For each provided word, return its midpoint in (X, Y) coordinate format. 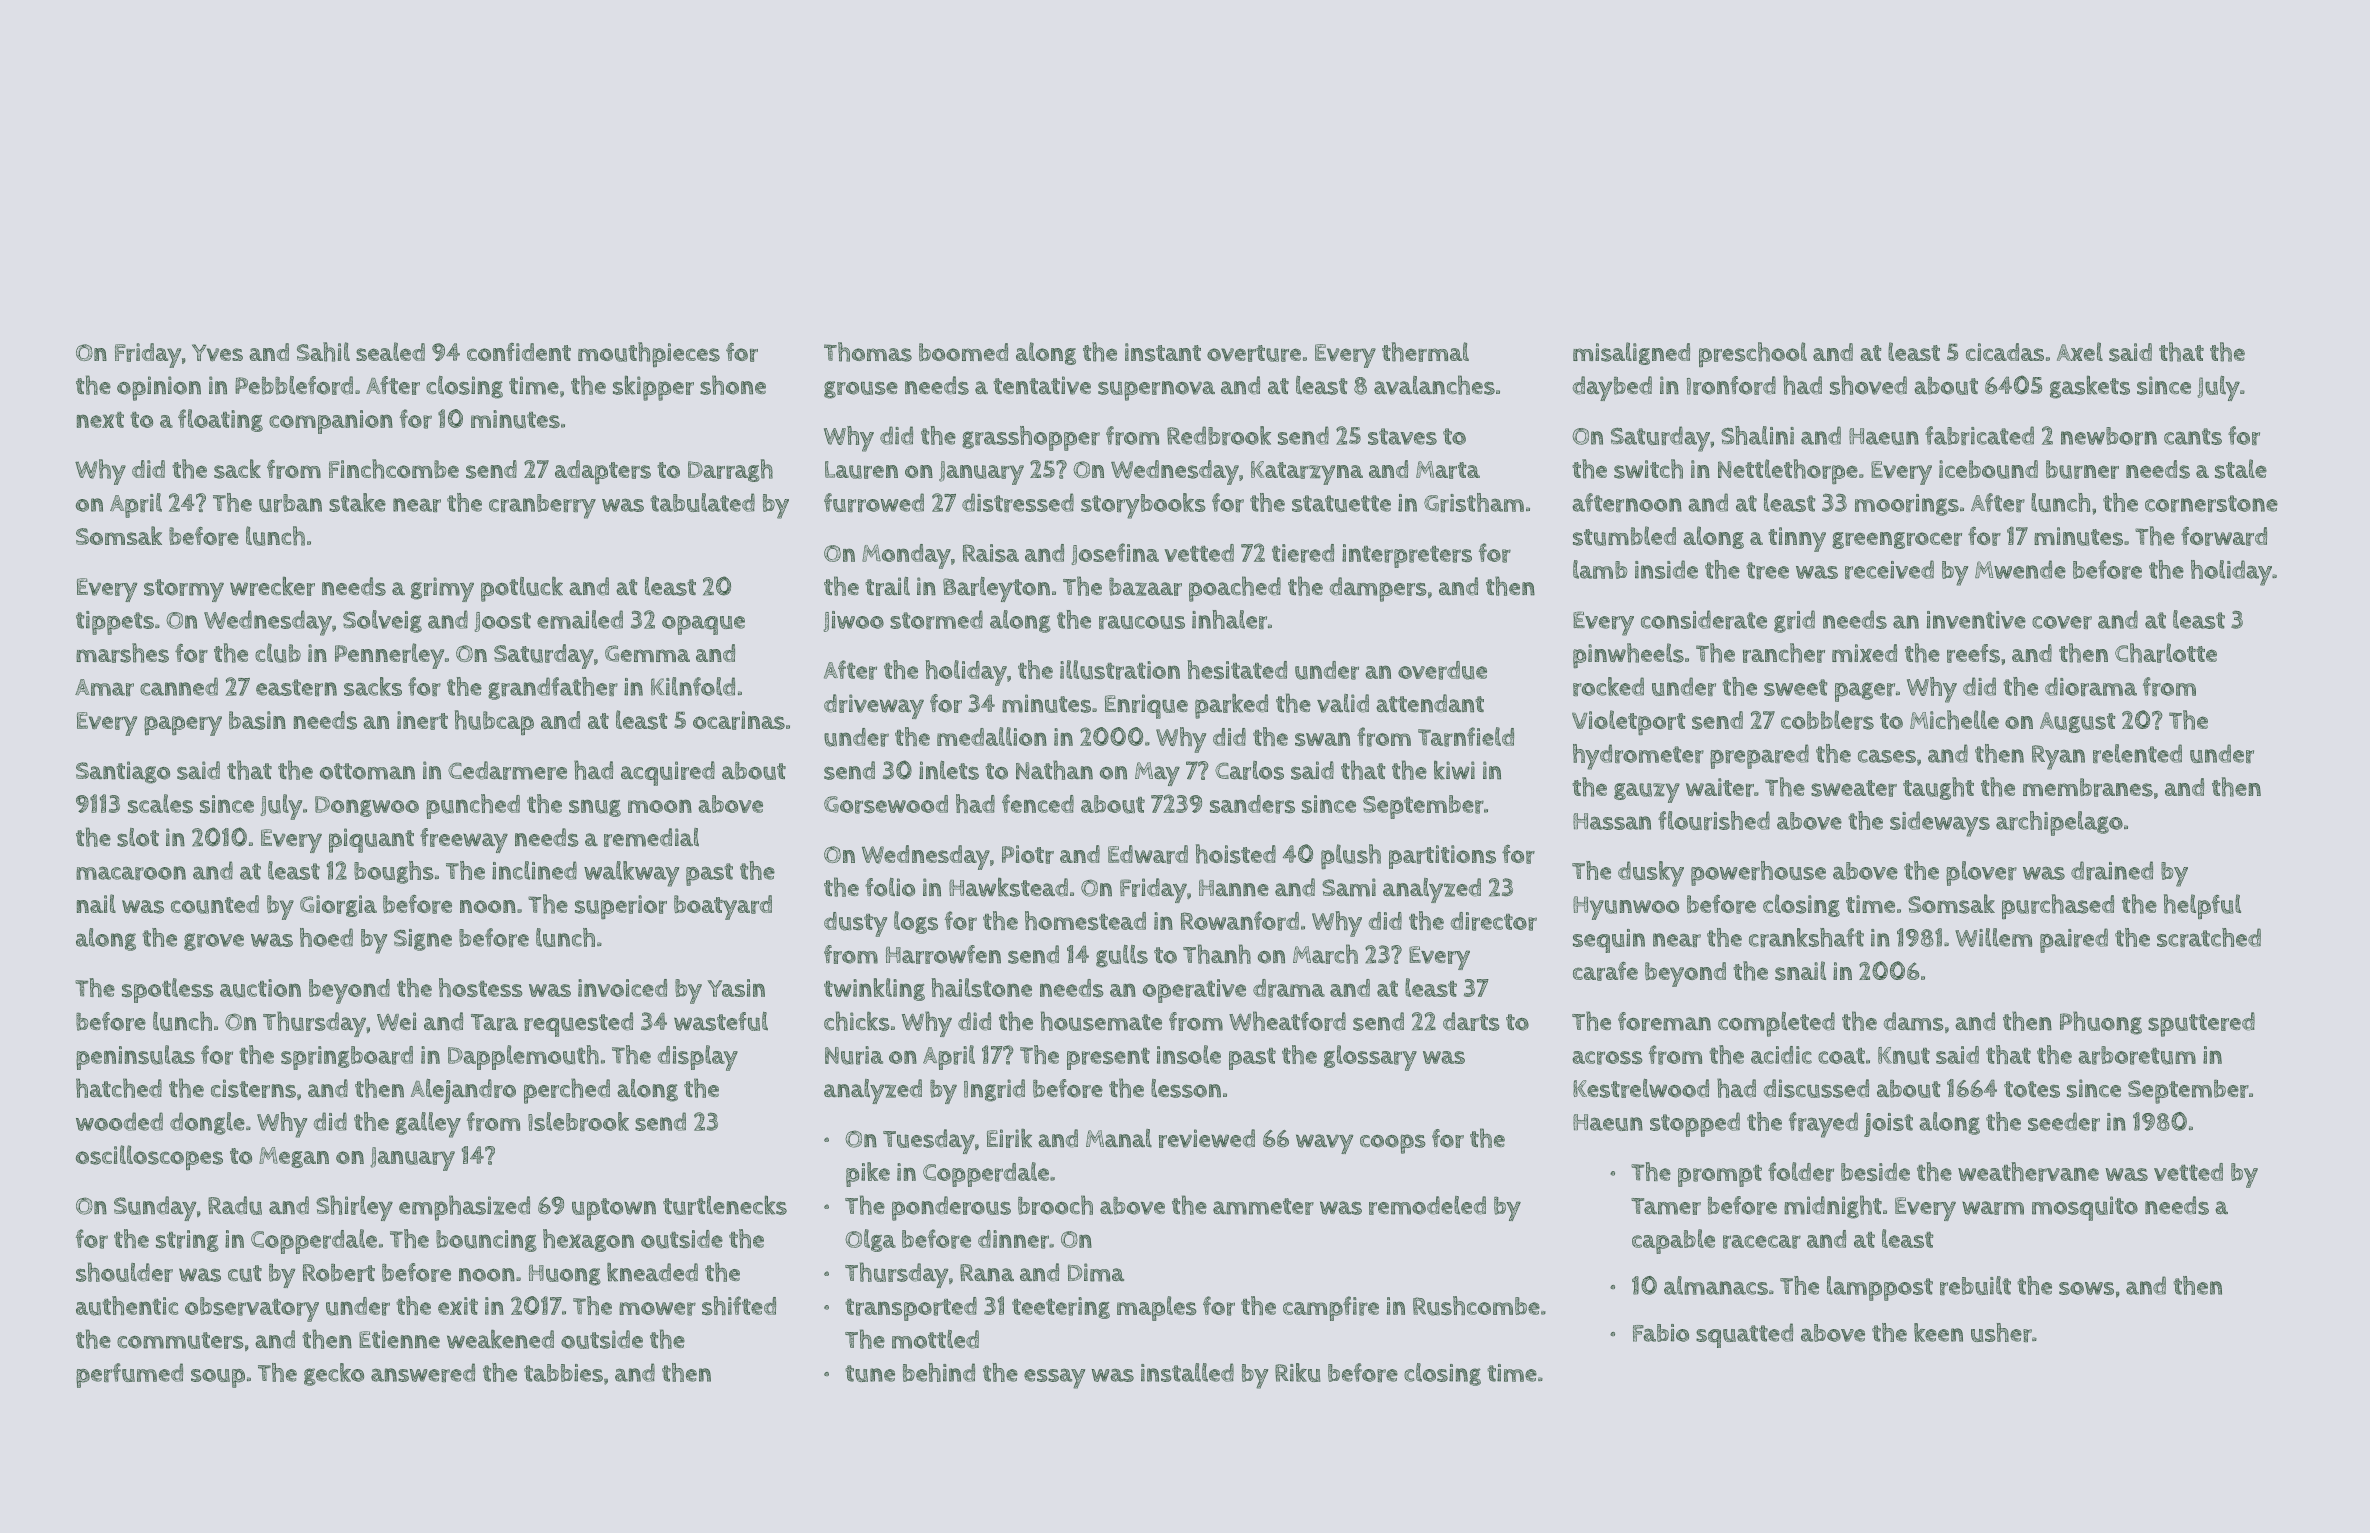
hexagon (588, 1240)
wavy (1325, 1144)
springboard (347, 1058)
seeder (2064, 1121)
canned (179, 686)
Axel (2080, 351)
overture (1254, 353)
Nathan (1054, 770)
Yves (217, 353)
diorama (2091, 686)
